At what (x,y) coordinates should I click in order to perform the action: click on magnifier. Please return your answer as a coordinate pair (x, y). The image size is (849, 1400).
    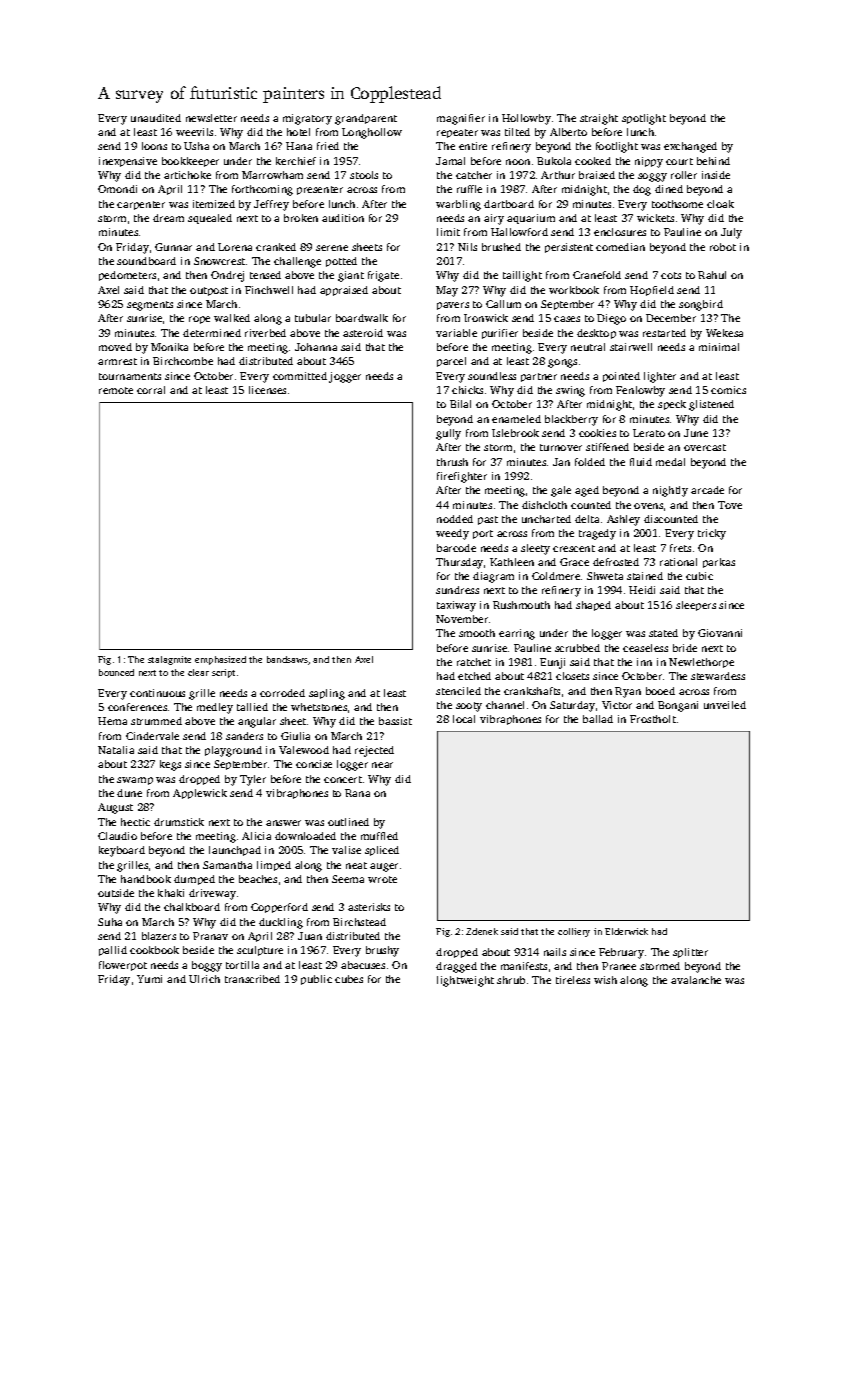
    Looking at the image, I should click on (461, 119).
